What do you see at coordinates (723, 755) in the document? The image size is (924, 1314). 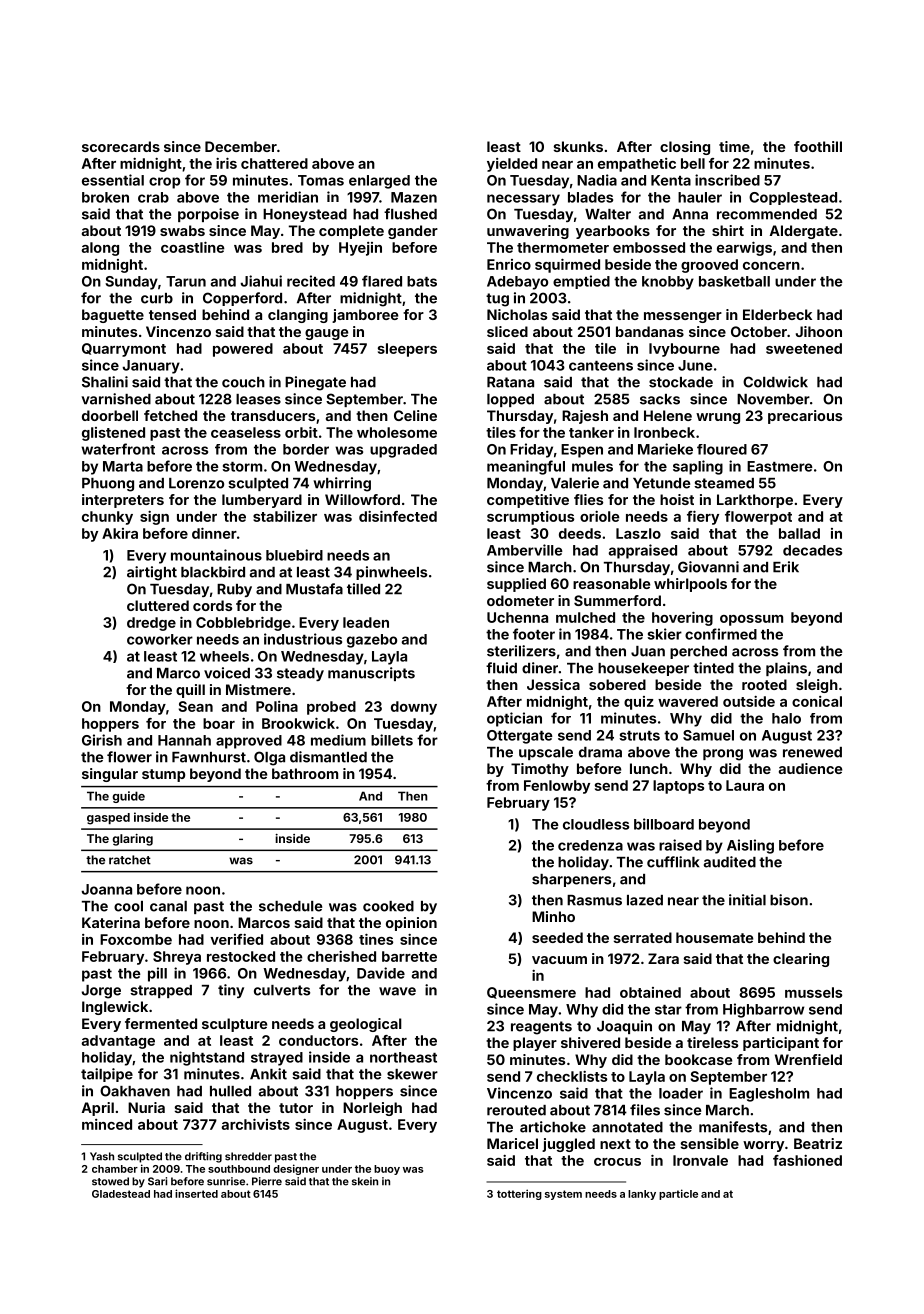 I see `prong` at bounding box center [723, 755].
